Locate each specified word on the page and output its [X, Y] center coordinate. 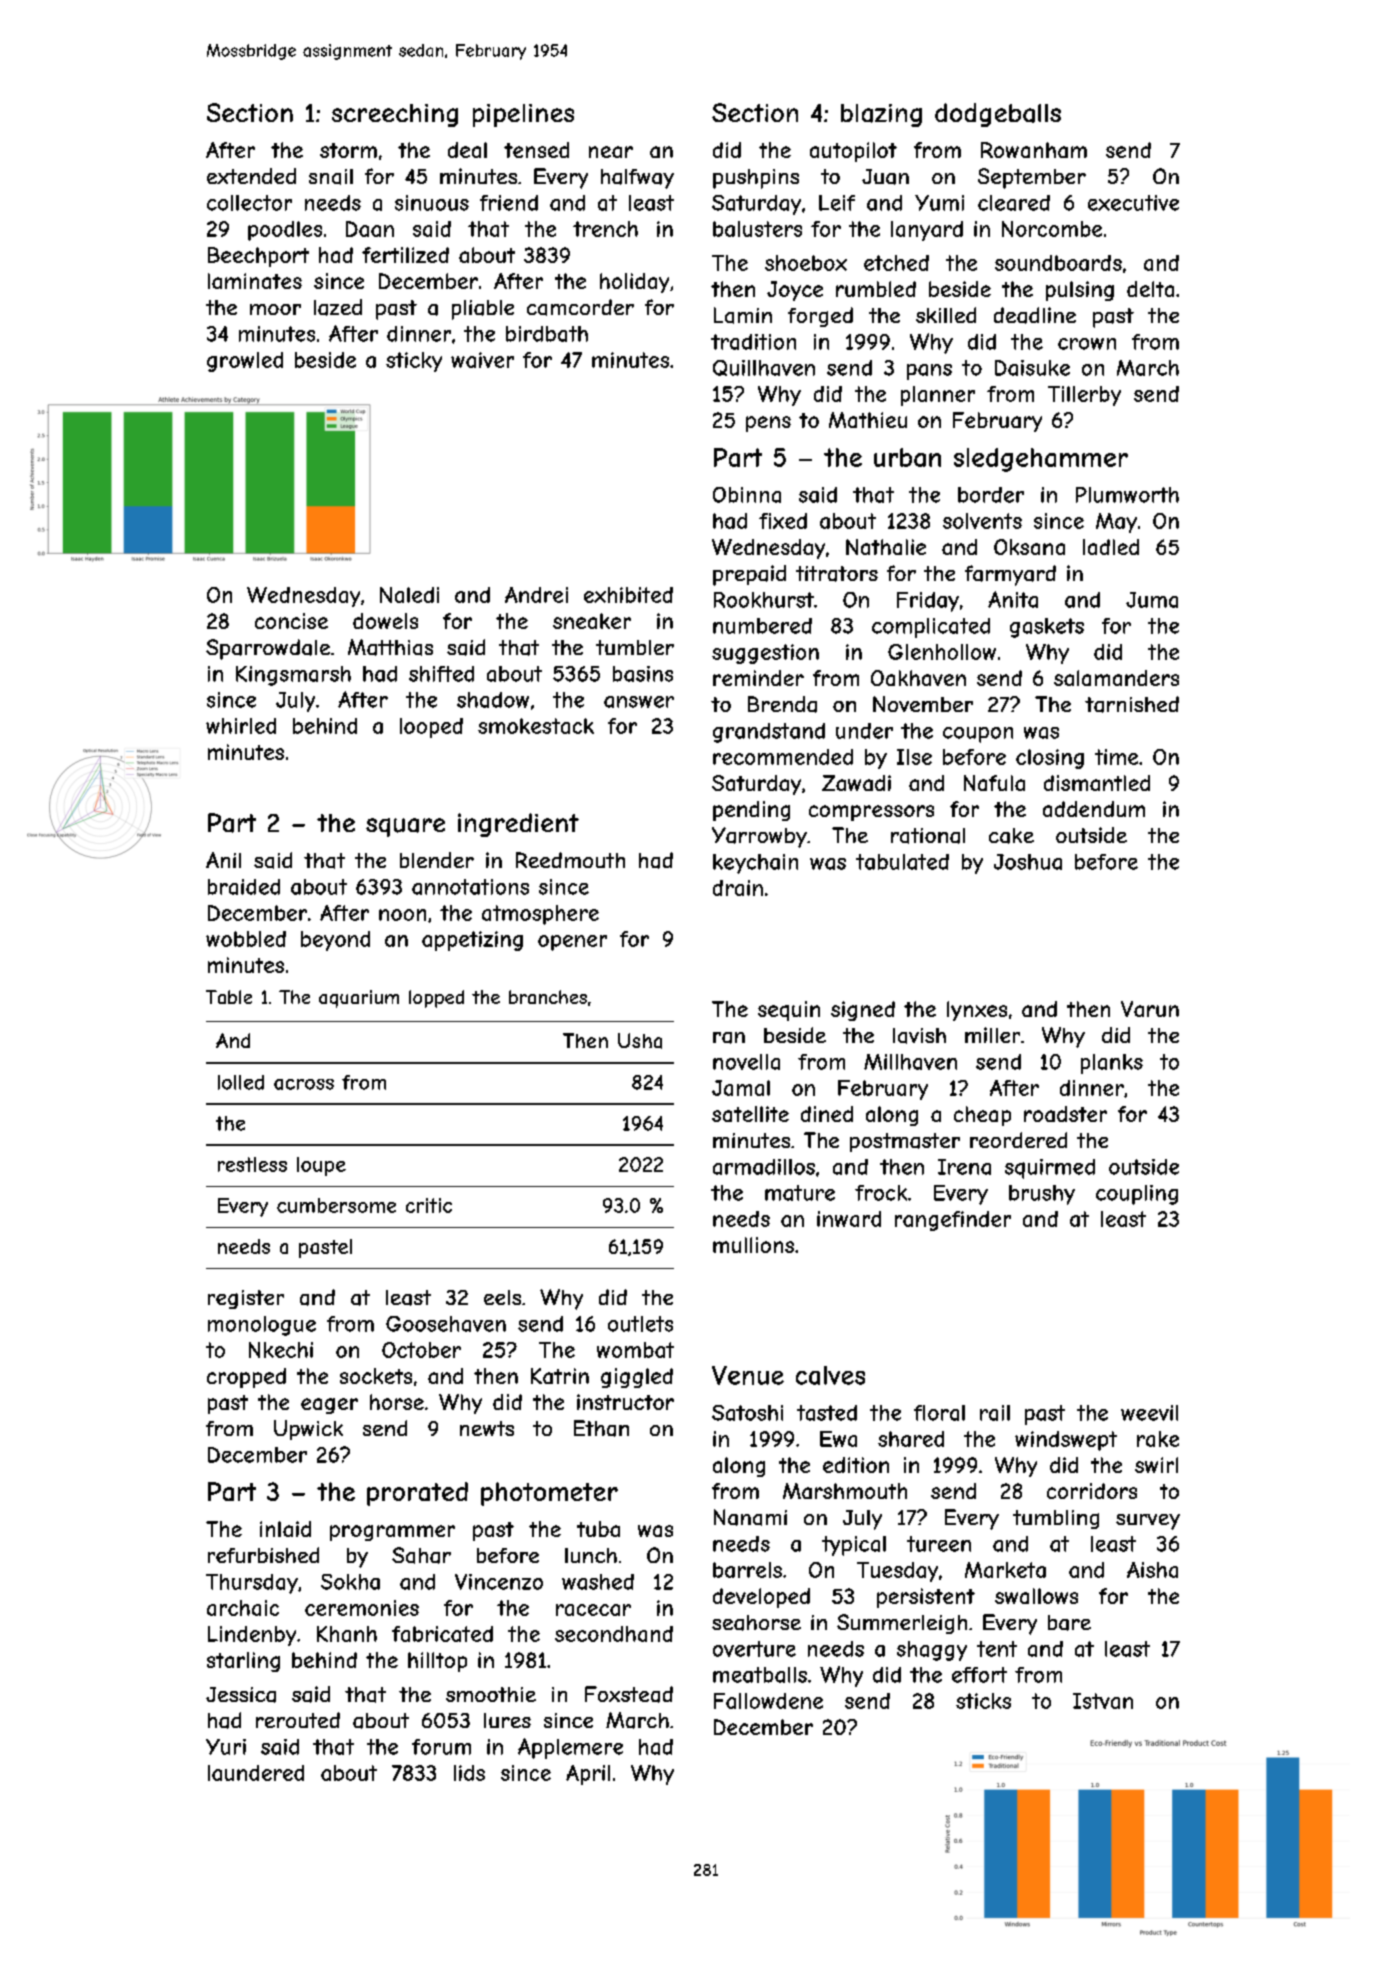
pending [751, 811]
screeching [395, 115]
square [405, 827]
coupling [1137, 1195]
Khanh [347, 1634]
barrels [747, 1570]
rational [928, 836]
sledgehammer [1041, 460]
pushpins [756, 179]
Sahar [421, 1555]
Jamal [741, 1088]
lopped [436, 999]
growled [245, 362]
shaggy [932, 1651]
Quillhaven [764, 368]
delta [1150, 289]
